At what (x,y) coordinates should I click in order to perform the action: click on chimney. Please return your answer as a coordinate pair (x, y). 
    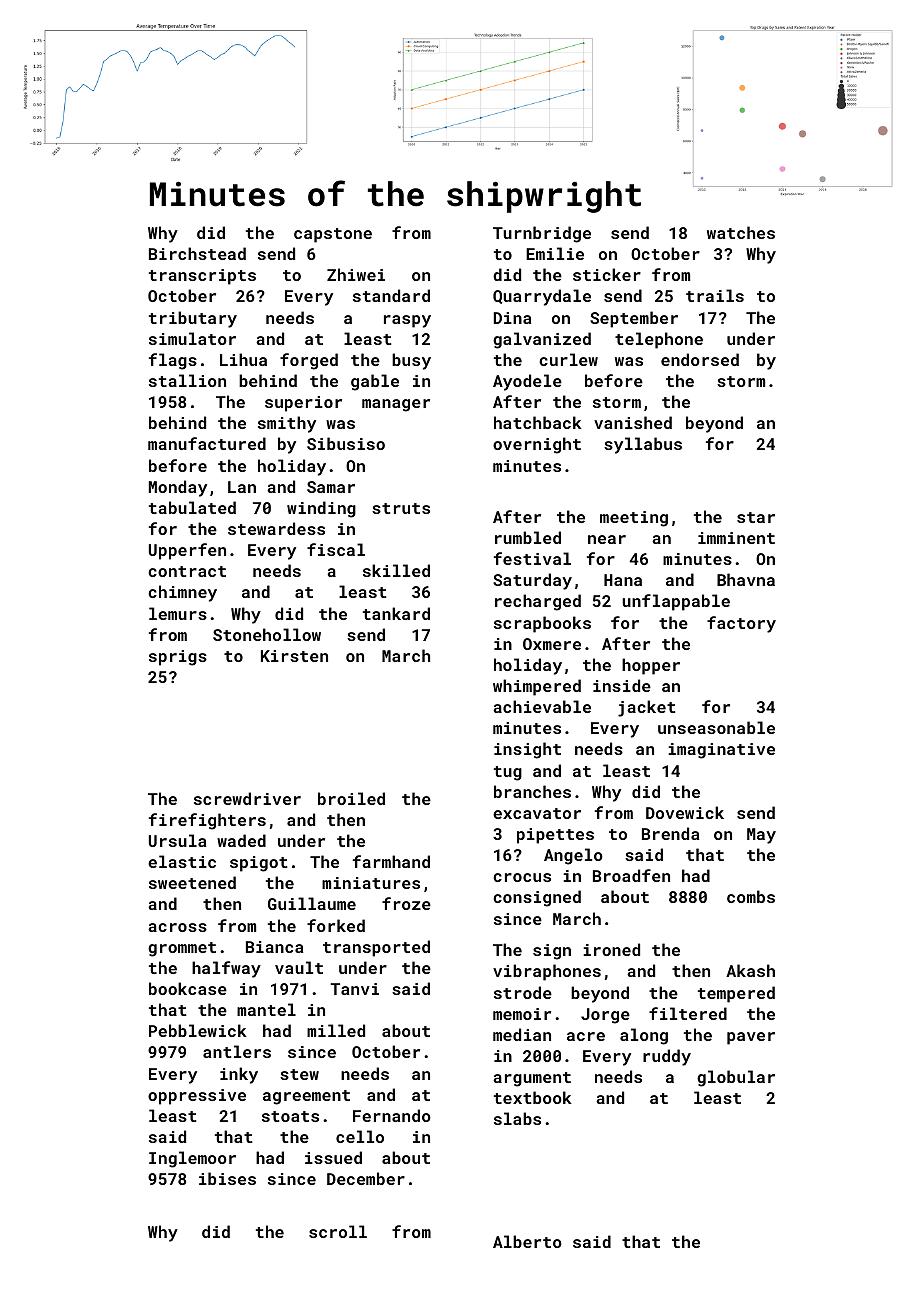
    Looking at the image, I should click on (182, 593).
